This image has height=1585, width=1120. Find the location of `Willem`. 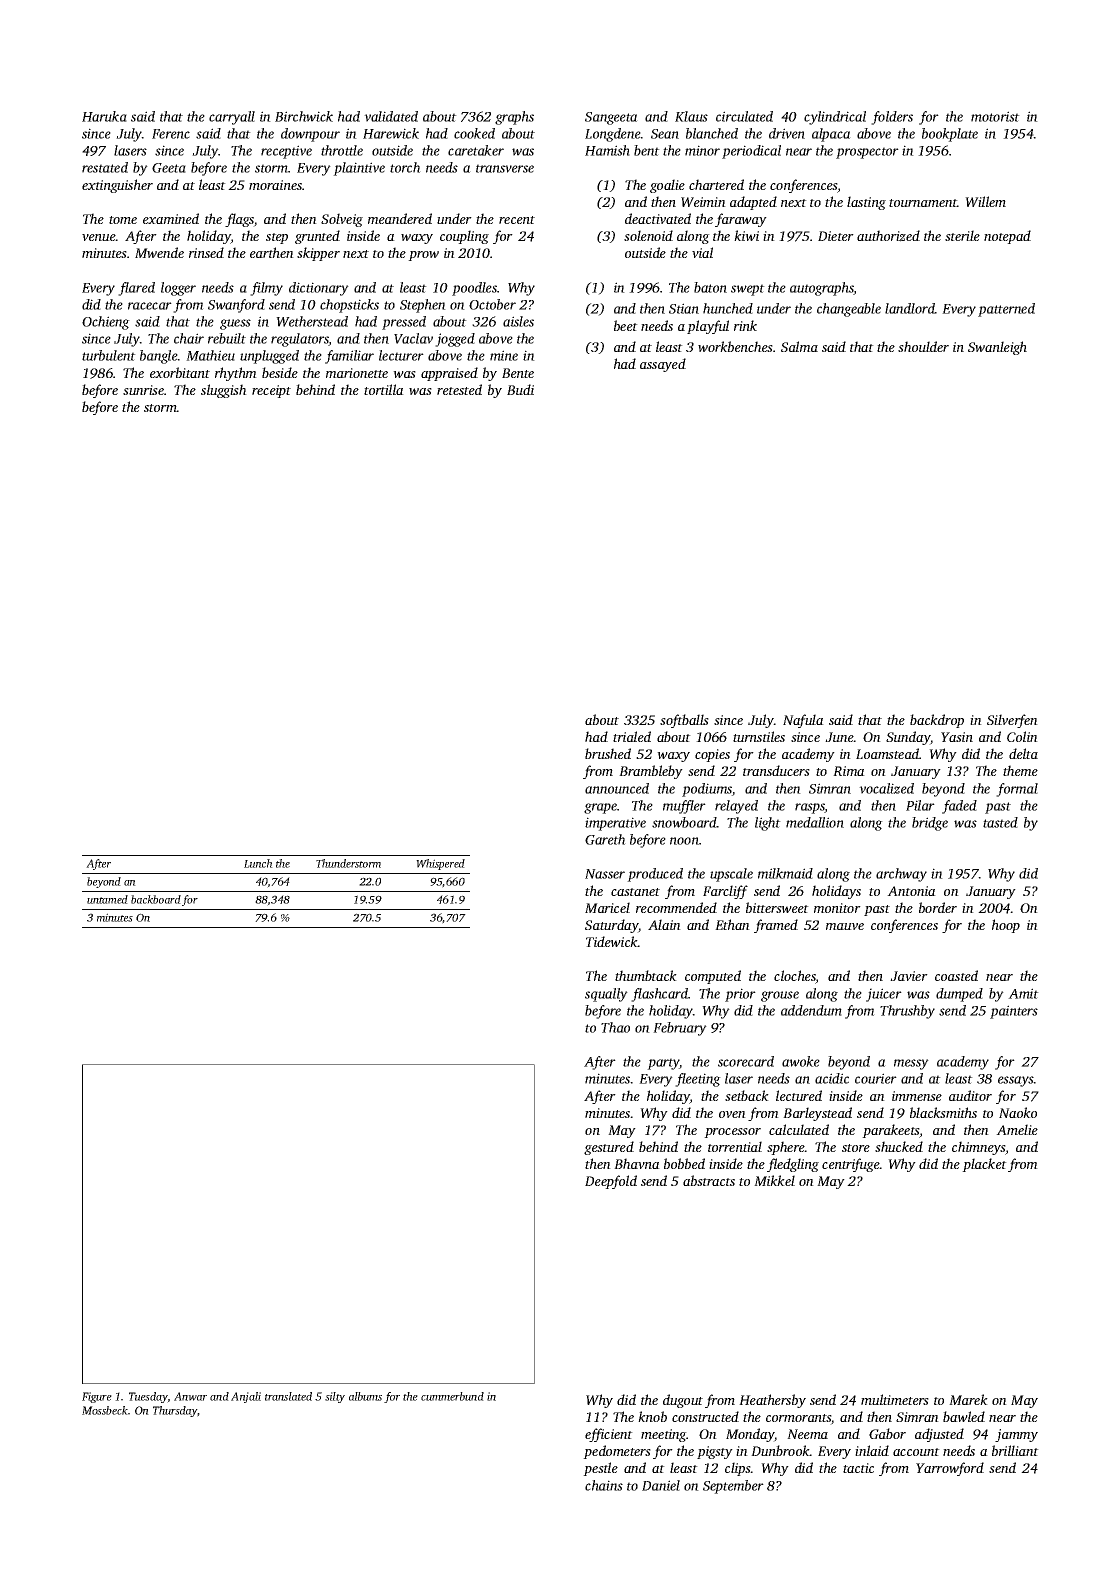

Willem is located at coordinates (985, 201).
